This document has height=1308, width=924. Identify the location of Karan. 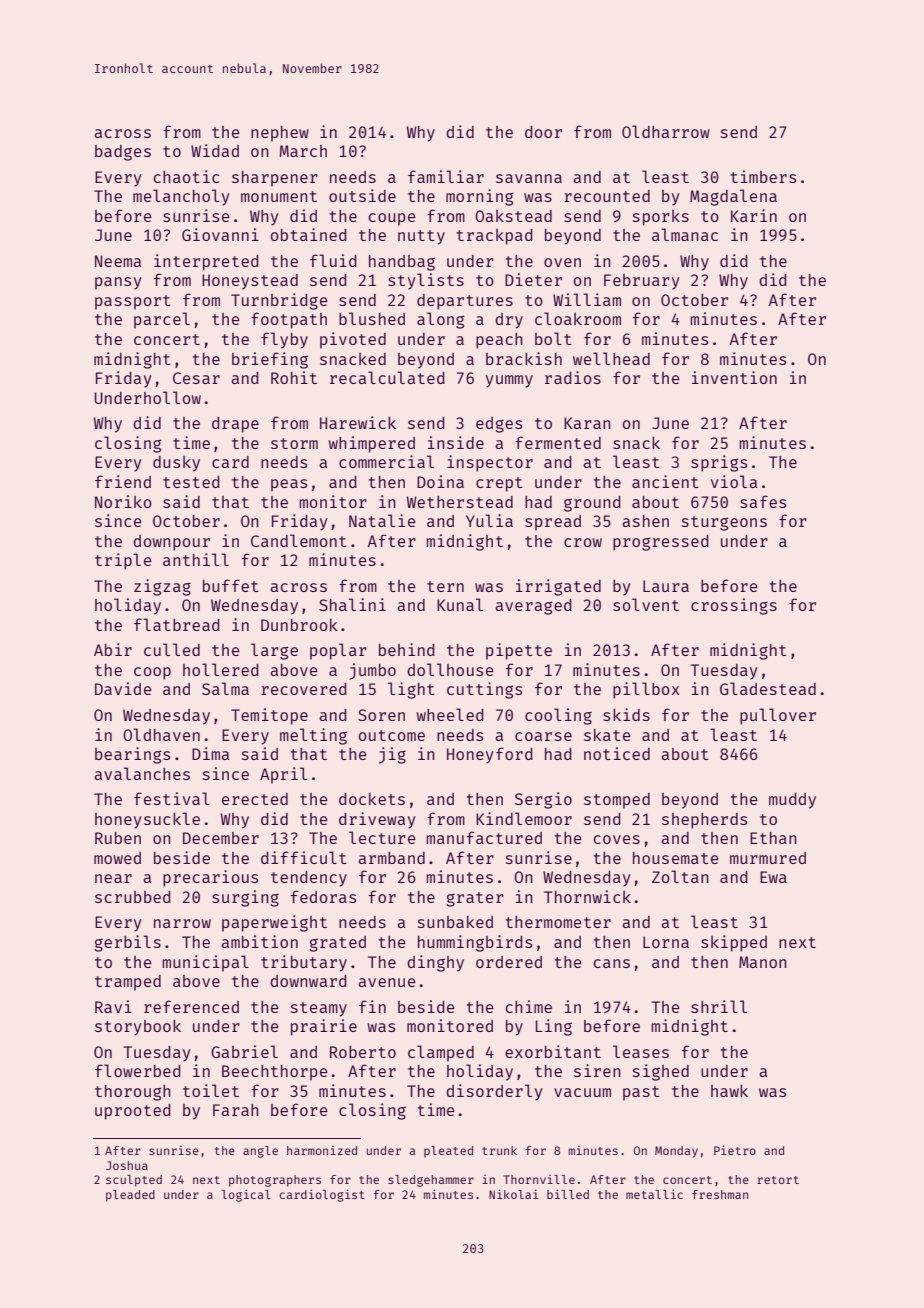
(587, 423).
